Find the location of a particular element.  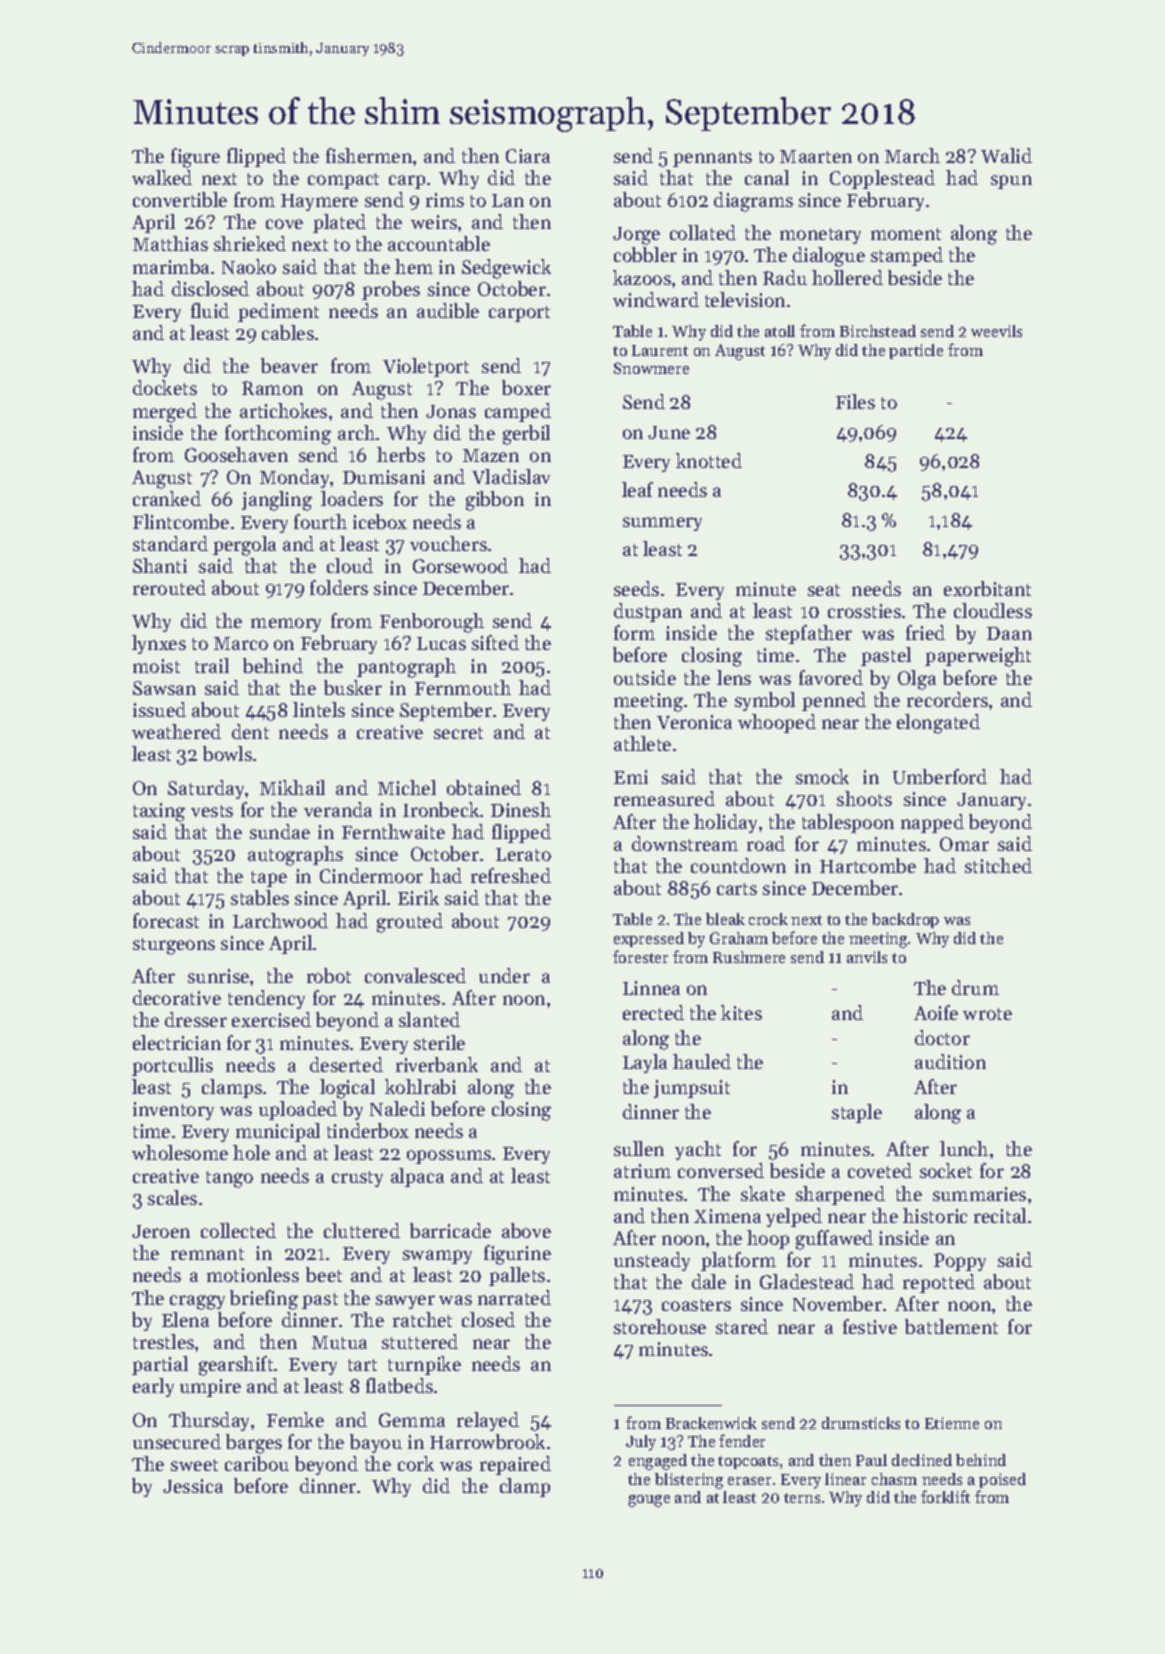

summery is located at coordinates (662, 524).
